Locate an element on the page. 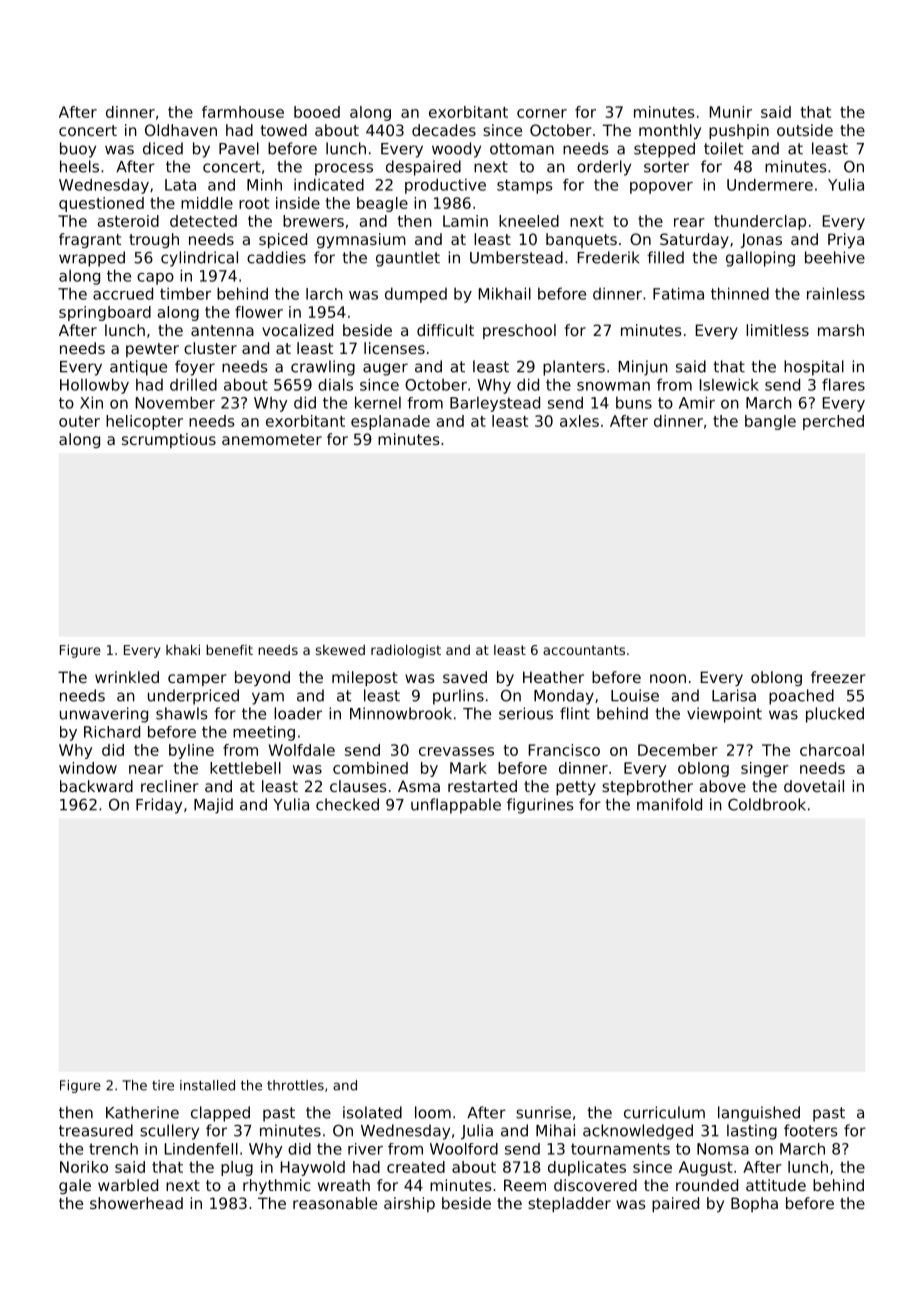 The height and width of the document is (1308, 924). crevasses is located at coordinates (456, 751).
